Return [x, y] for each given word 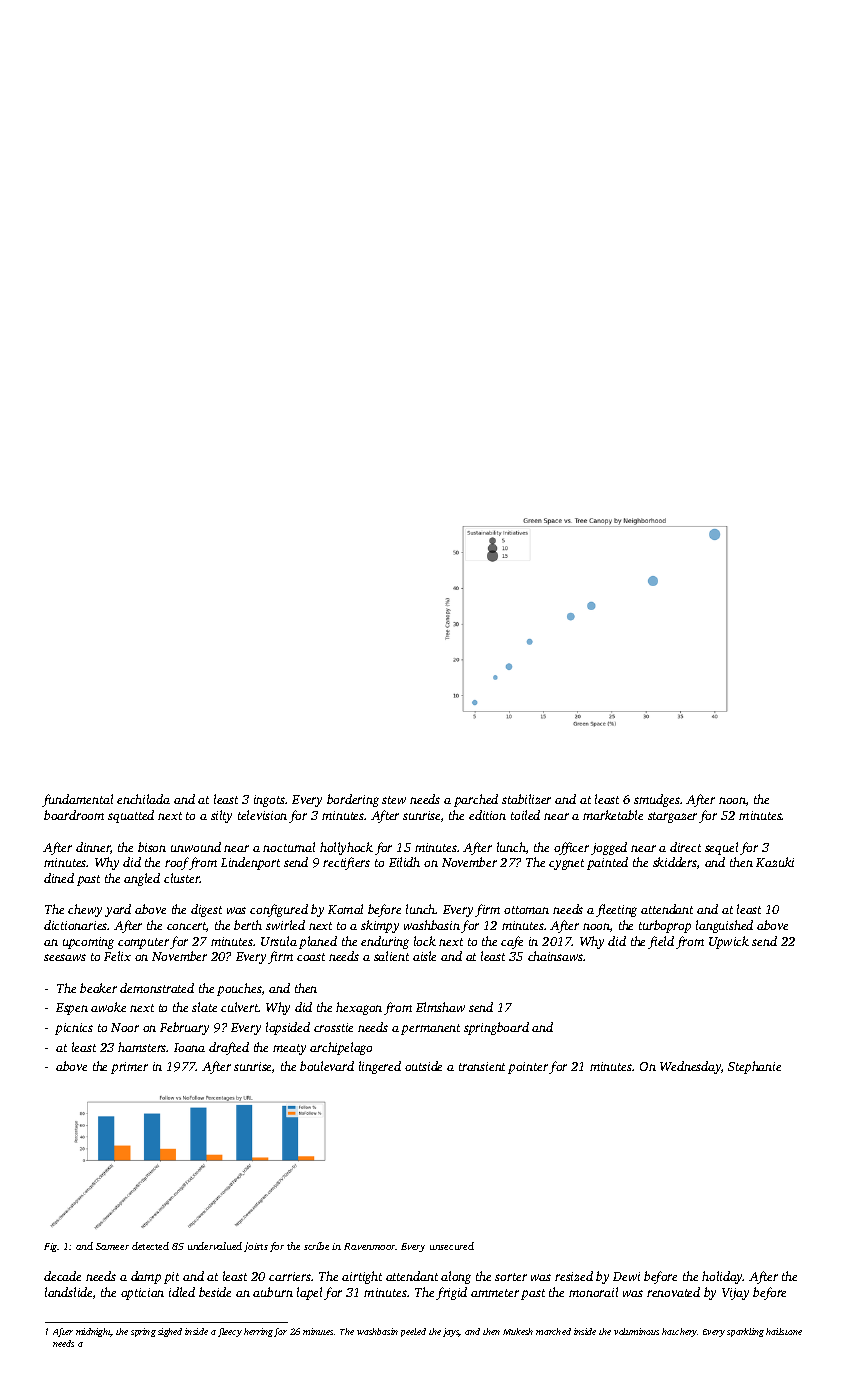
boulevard [327, 1066]
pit [171, 1278]
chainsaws [556, 956]
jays [451, 1332]
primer [129, 1068]
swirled [285, 925]
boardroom [74, 815]
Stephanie [754, 1067]
